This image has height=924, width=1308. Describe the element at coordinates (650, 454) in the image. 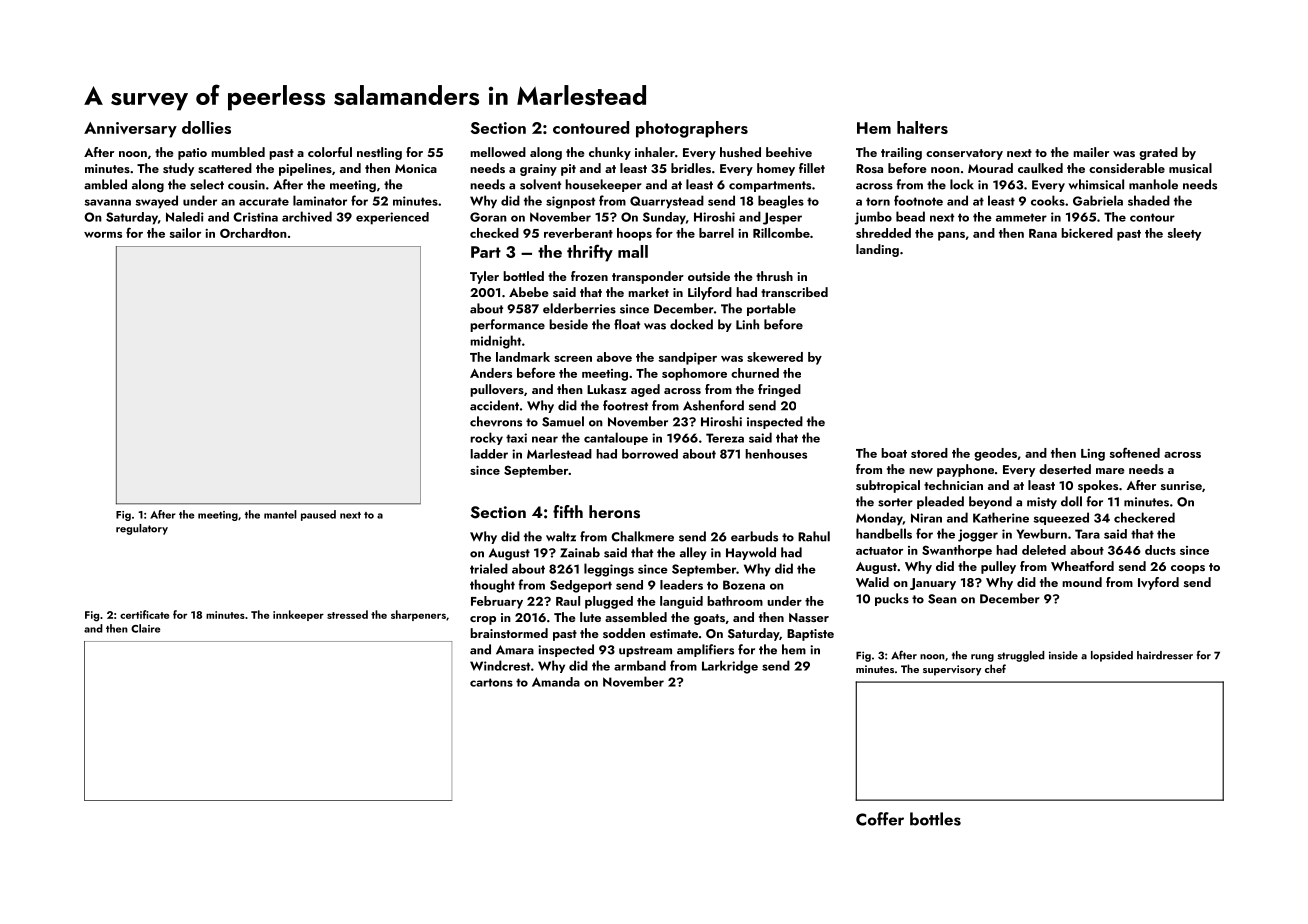

I see `borrowed` at that location.
